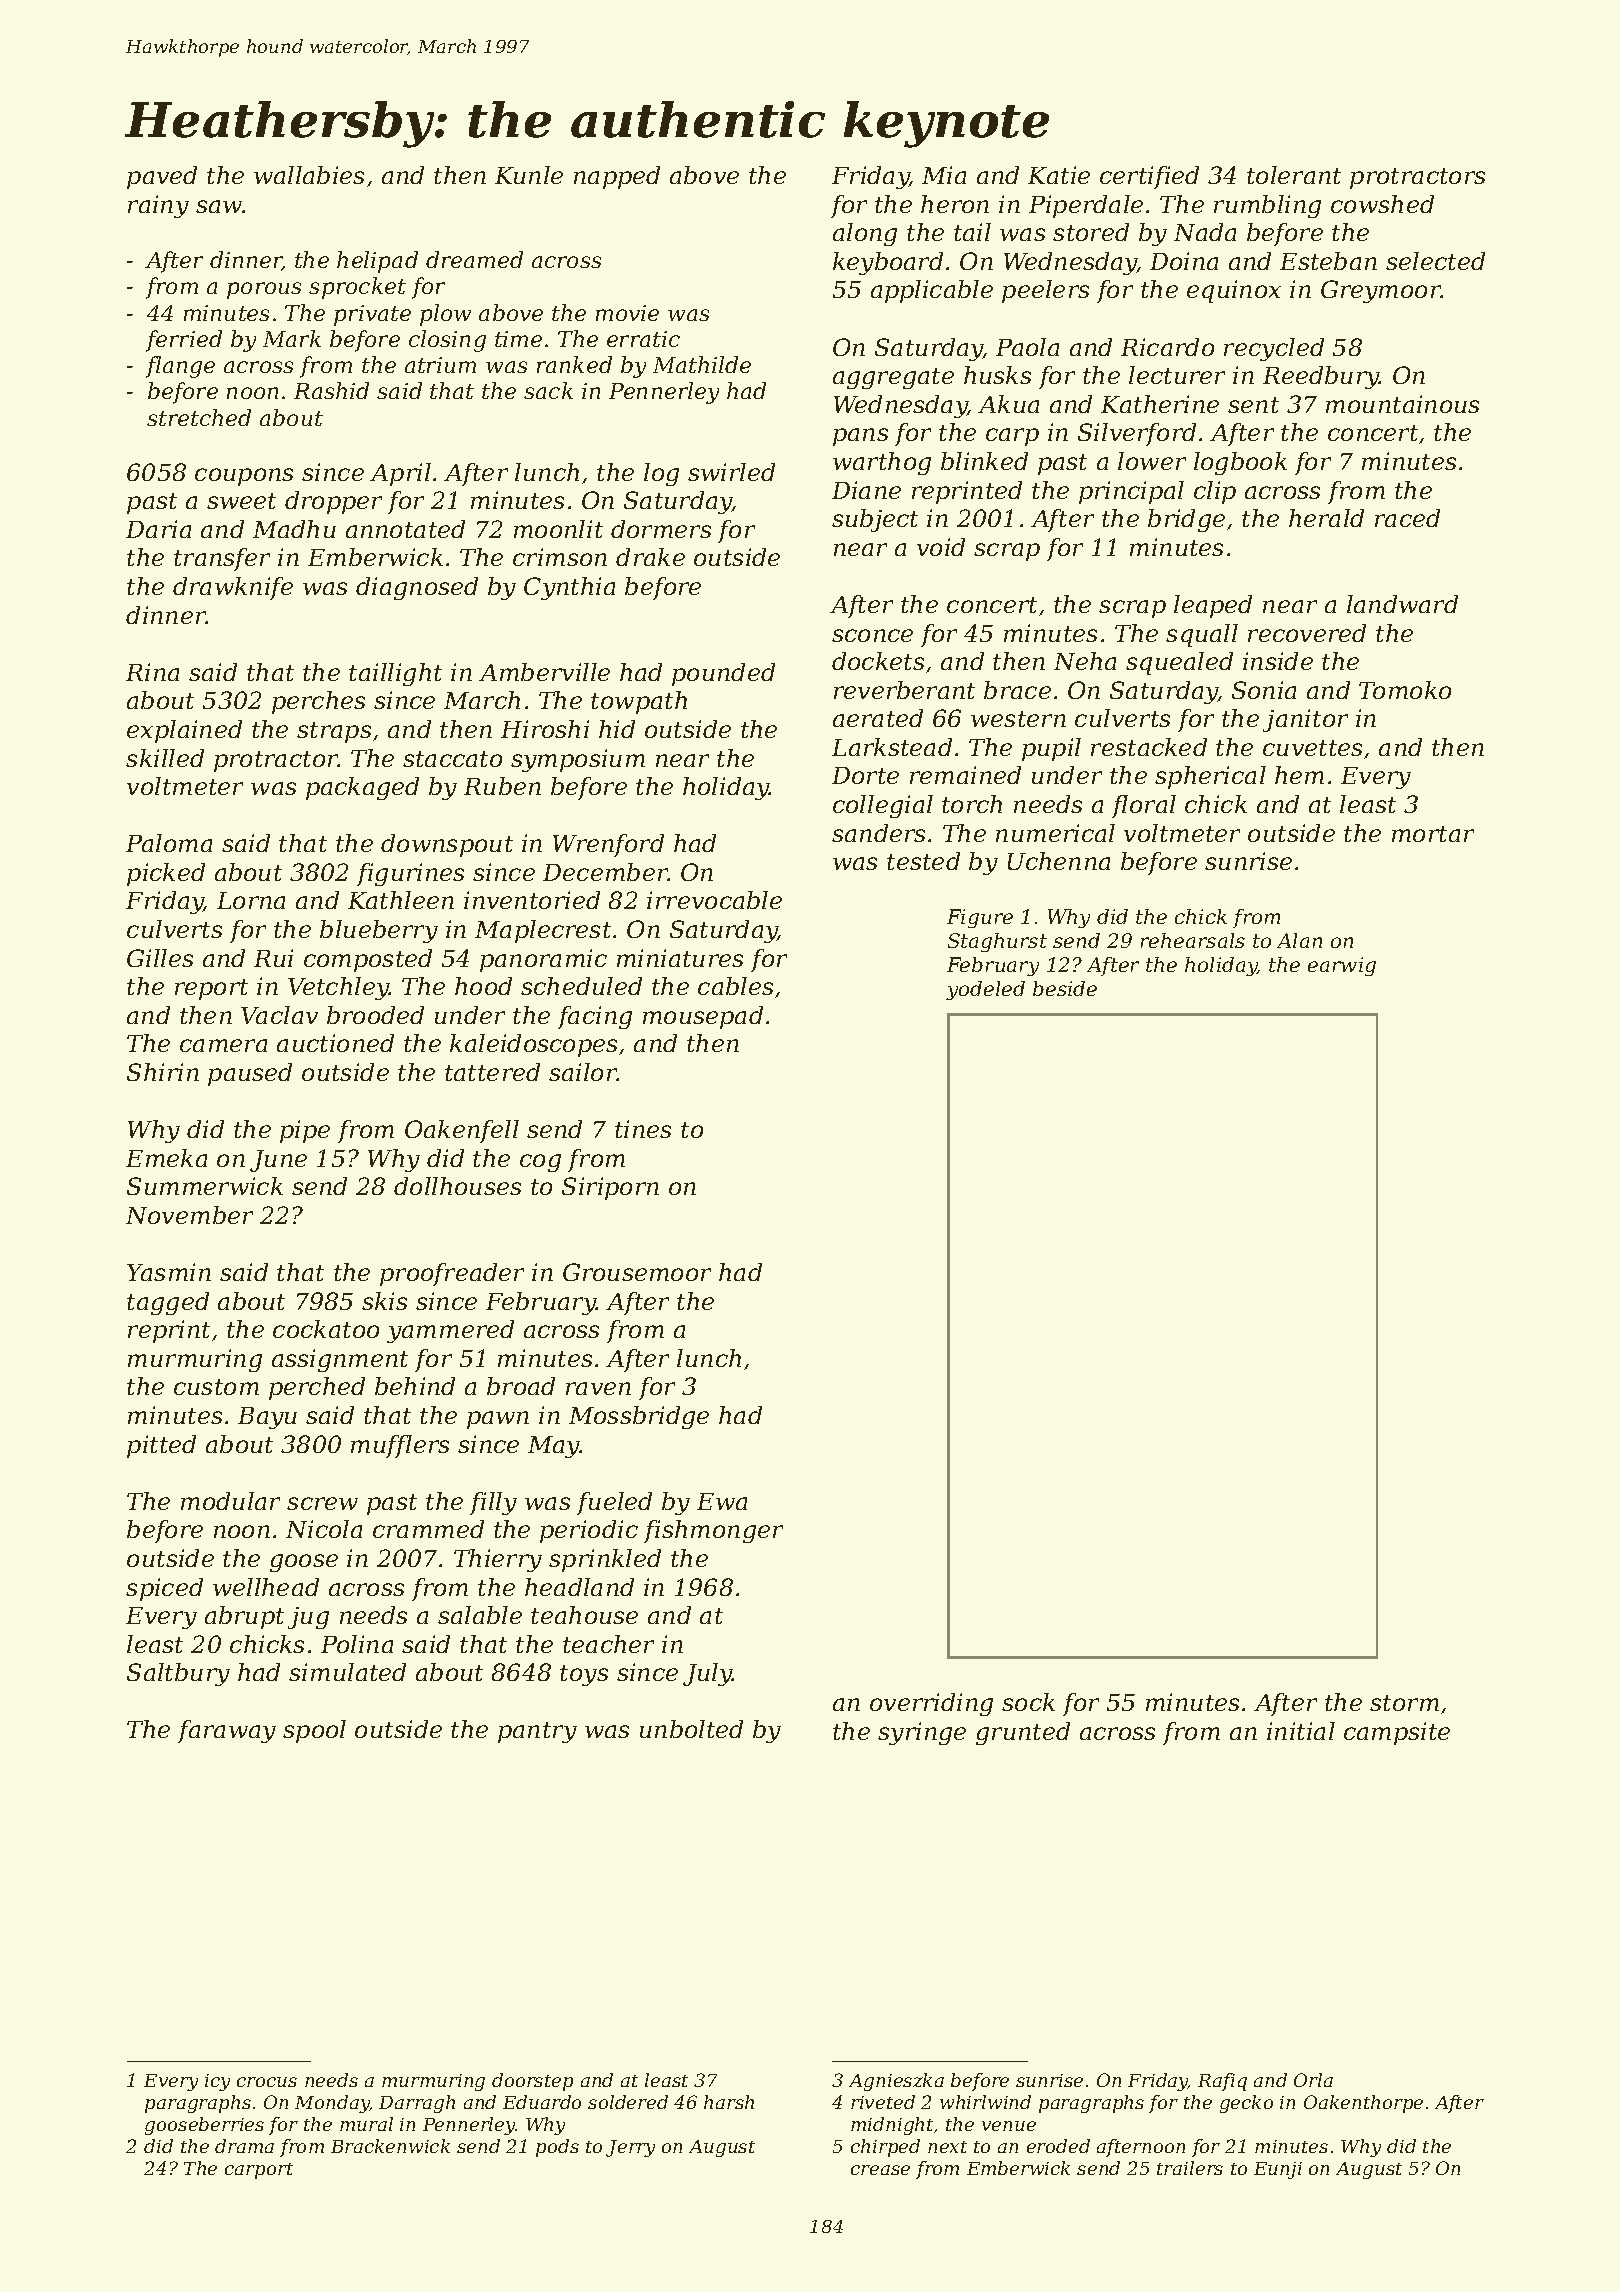 This screenshot has height=2292, width=1620. I want to click on Jerry, so click(630, 2148).
